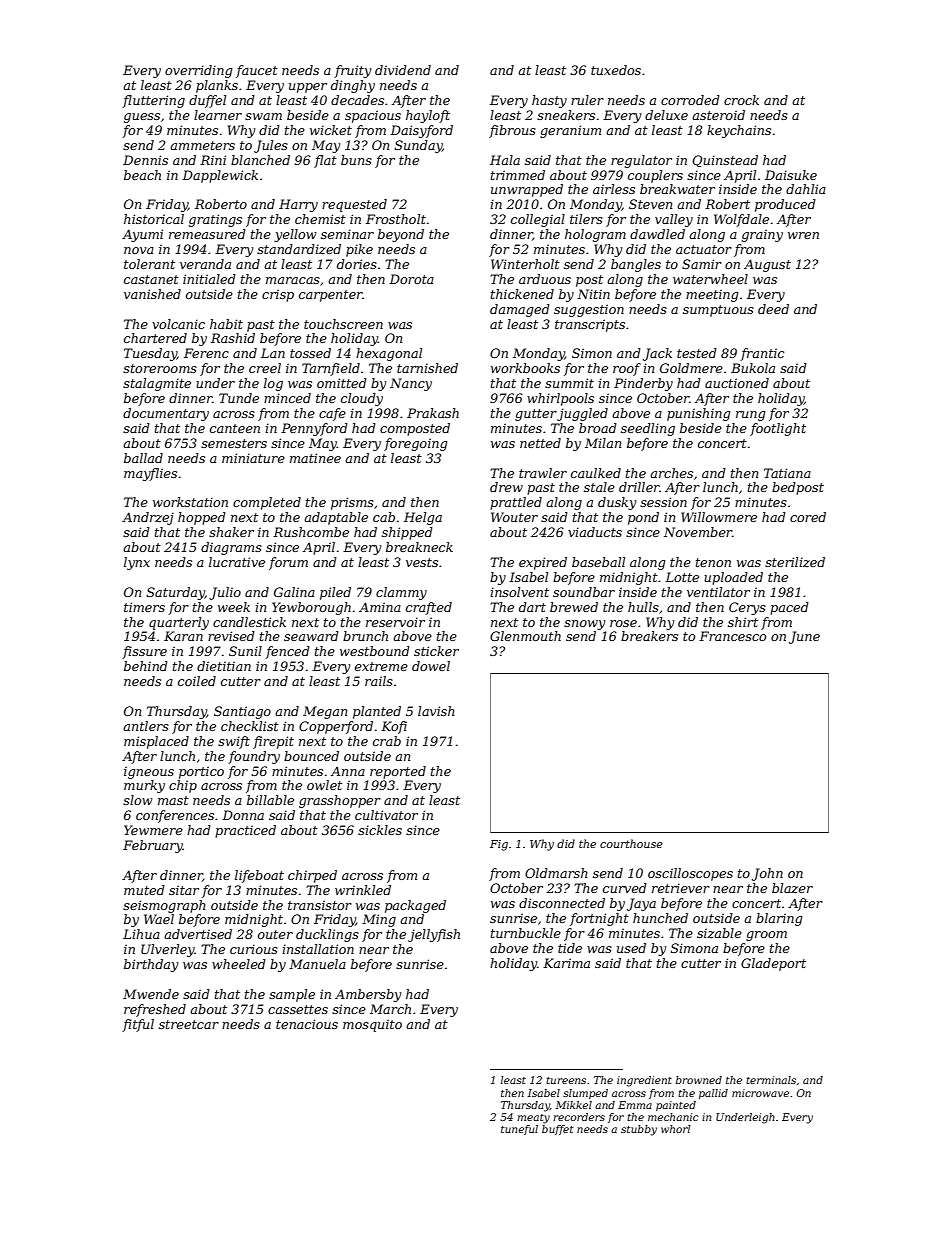 Image resolution: width=952 pixels, height=1233 pixels. Describe the element at coordinates (270, 800) in the image. I see `billable` at that location.
